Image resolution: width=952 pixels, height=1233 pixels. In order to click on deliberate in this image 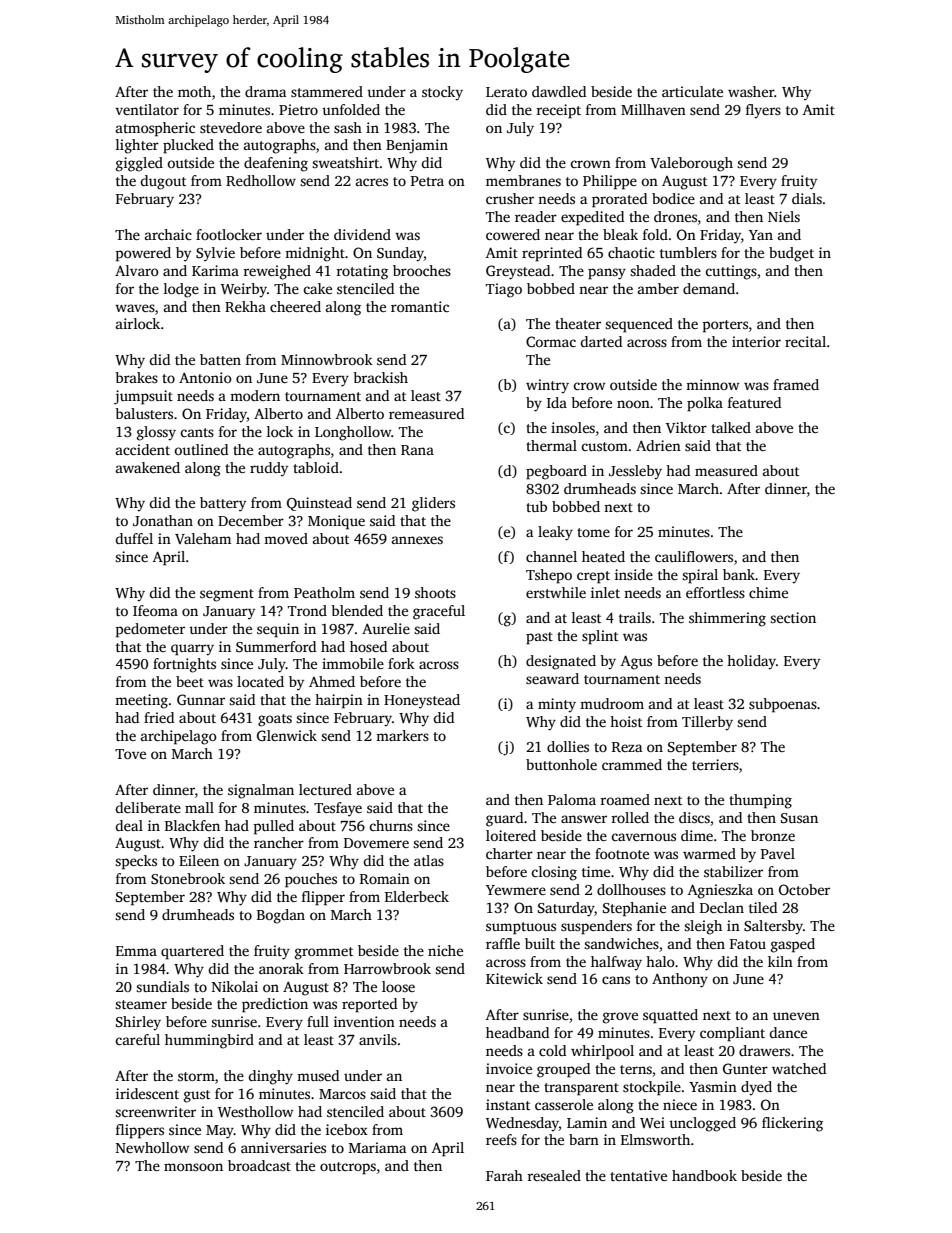, I will do `click(148, 807)`.
